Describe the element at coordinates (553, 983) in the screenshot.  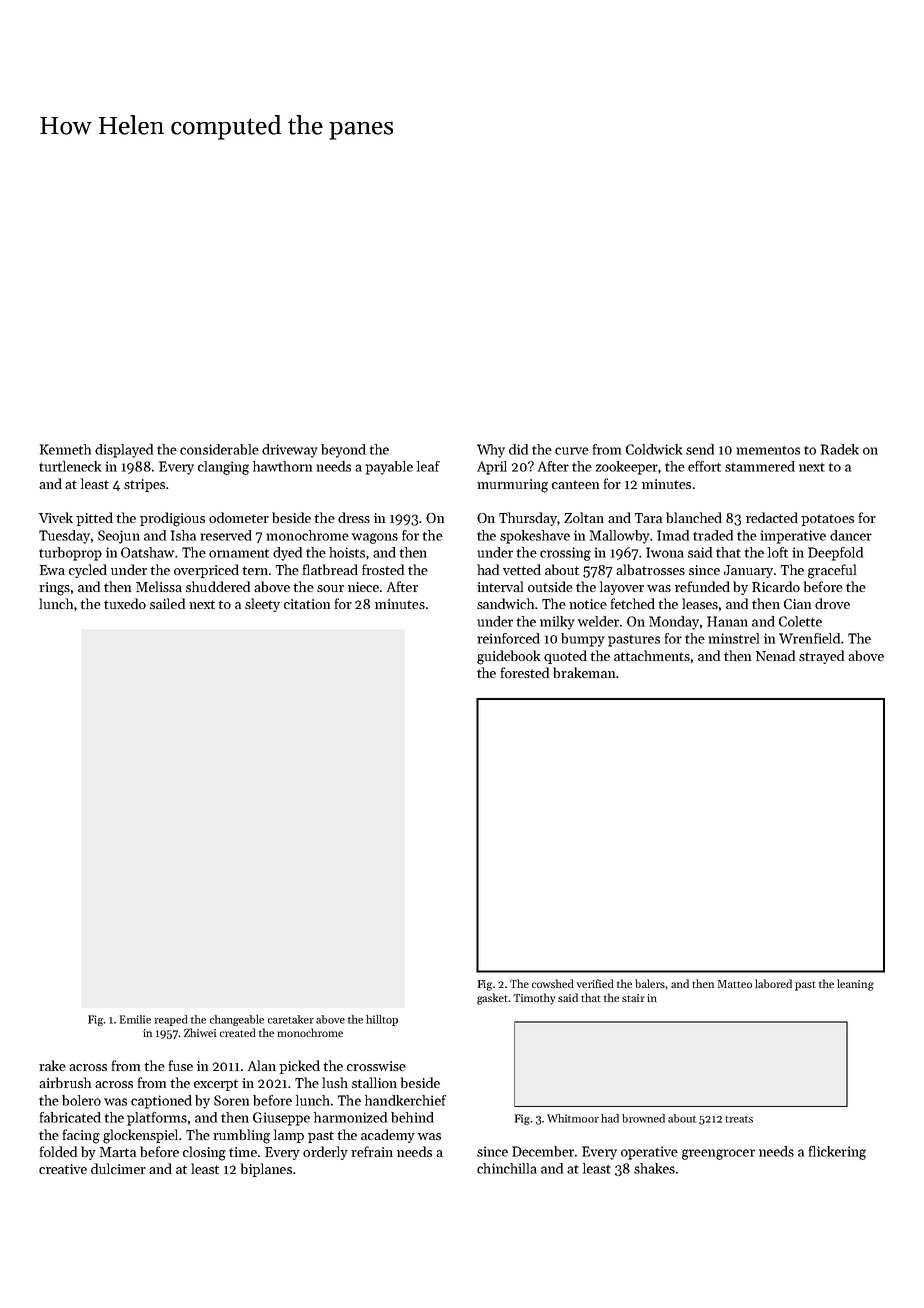
I see `cowshed` at that location.
